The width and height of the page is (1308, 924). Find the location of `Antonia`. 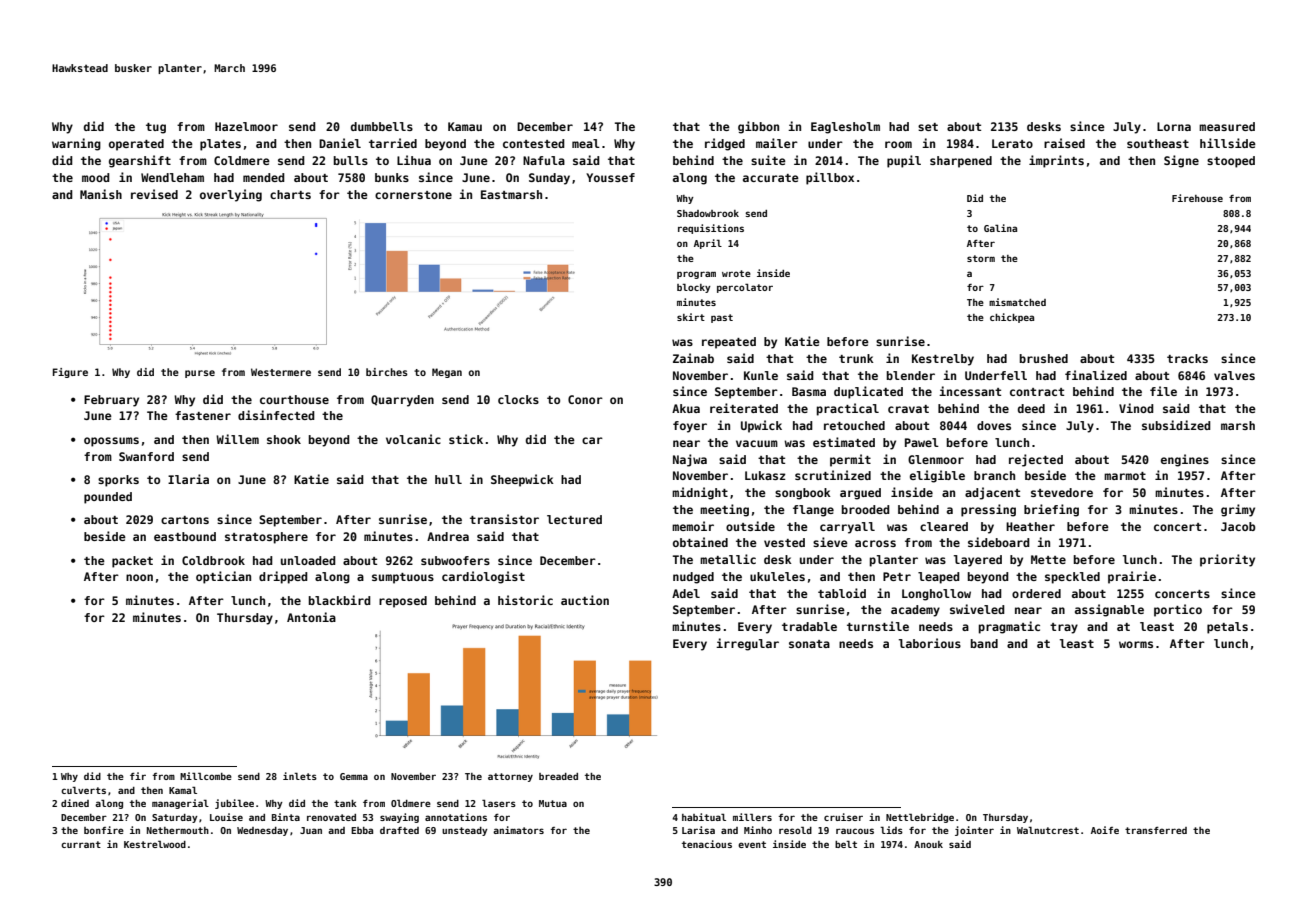

Antonia is located at coordinates (311, 617).
